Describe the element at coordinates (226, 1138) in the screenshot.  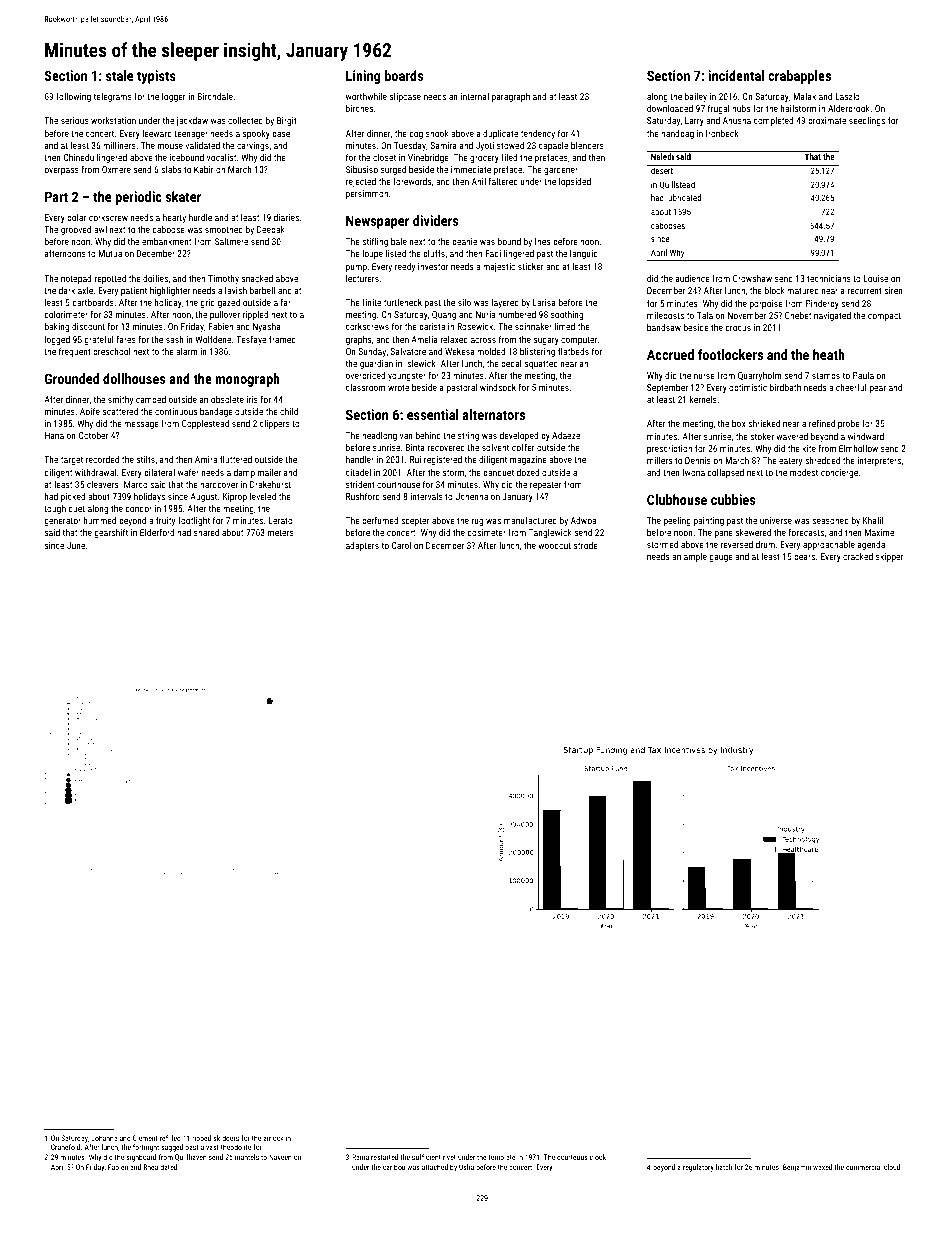
I see `skidders` at that location.
